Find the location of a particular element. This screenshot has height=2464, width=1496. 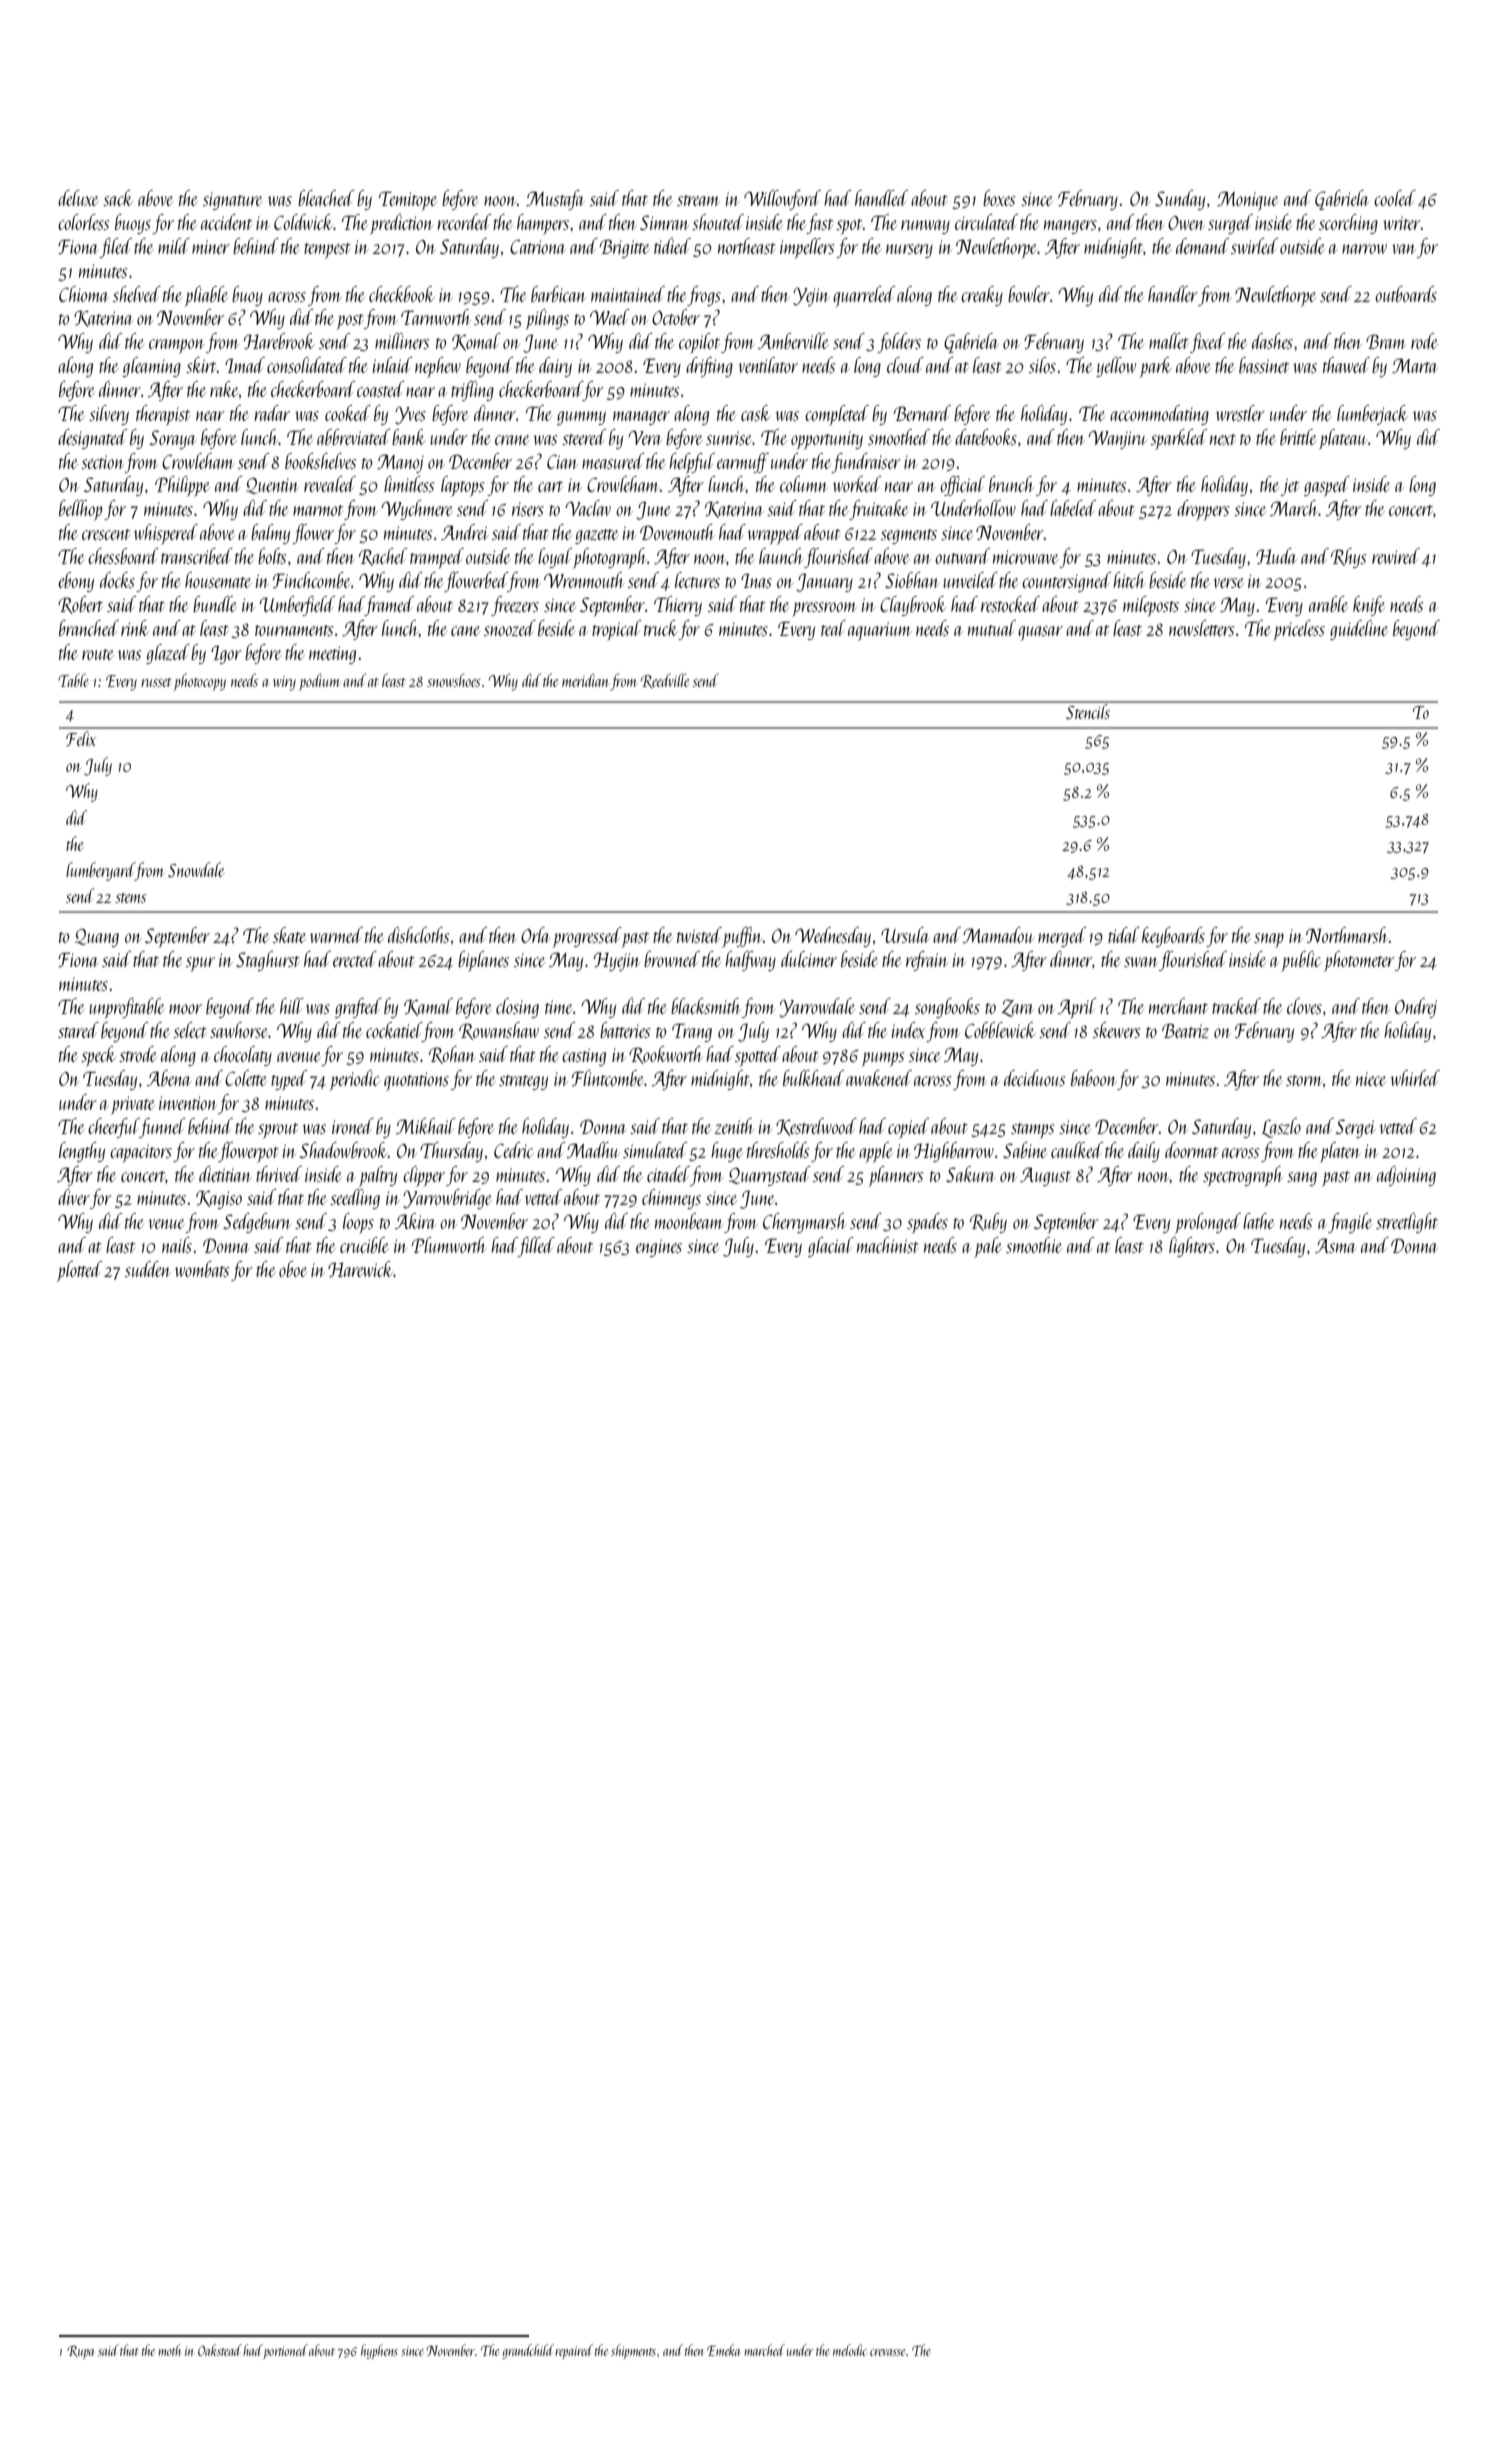

Willowford is located at coordinates (782, 200).
